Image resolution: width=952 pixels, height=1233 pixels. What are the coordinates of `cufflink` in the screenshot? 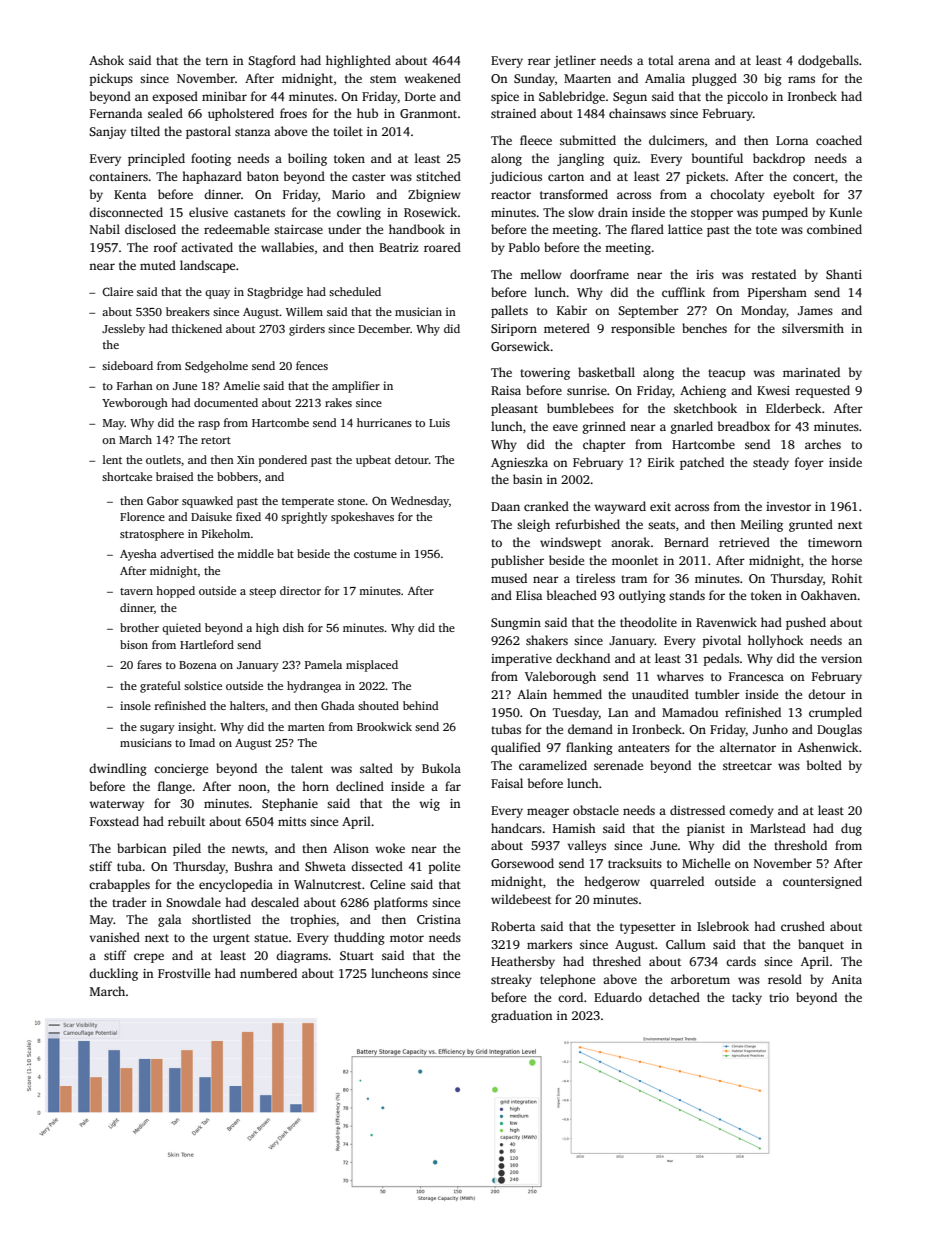 It's located at (683, 292).
